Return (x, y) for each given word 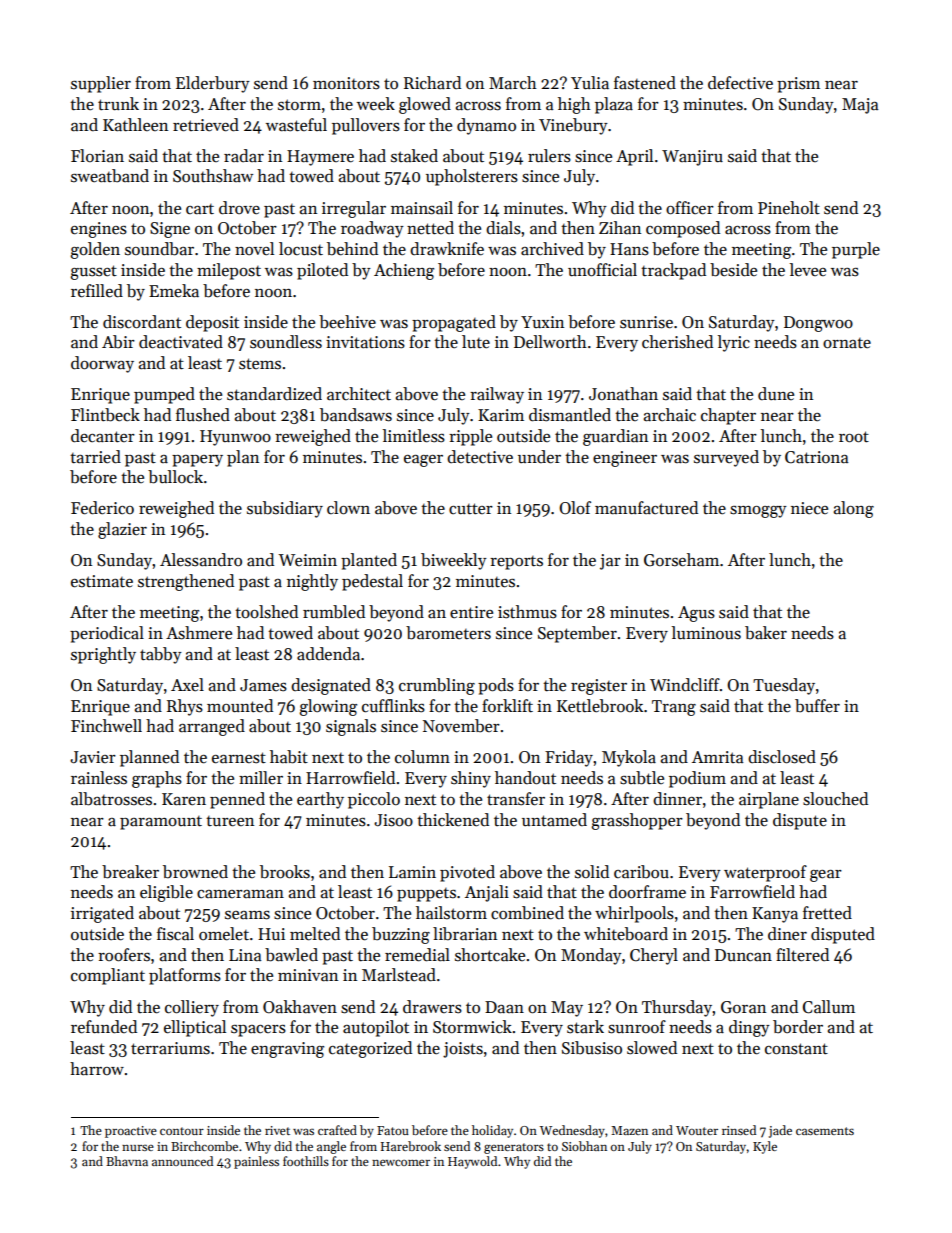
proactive (131, 1132)
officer (690, 208)
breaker (130, 872)
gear (826, 876)
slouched (835, 799)
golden (95, 250)
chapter (728, 416)
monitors (346, 83)
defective (740, 83)
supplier (101, 84)
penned (237, 800)
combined (527, 913)
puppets (426, 895)
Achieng (404, 271)
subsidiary (285, 509)
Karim (501, 415)
